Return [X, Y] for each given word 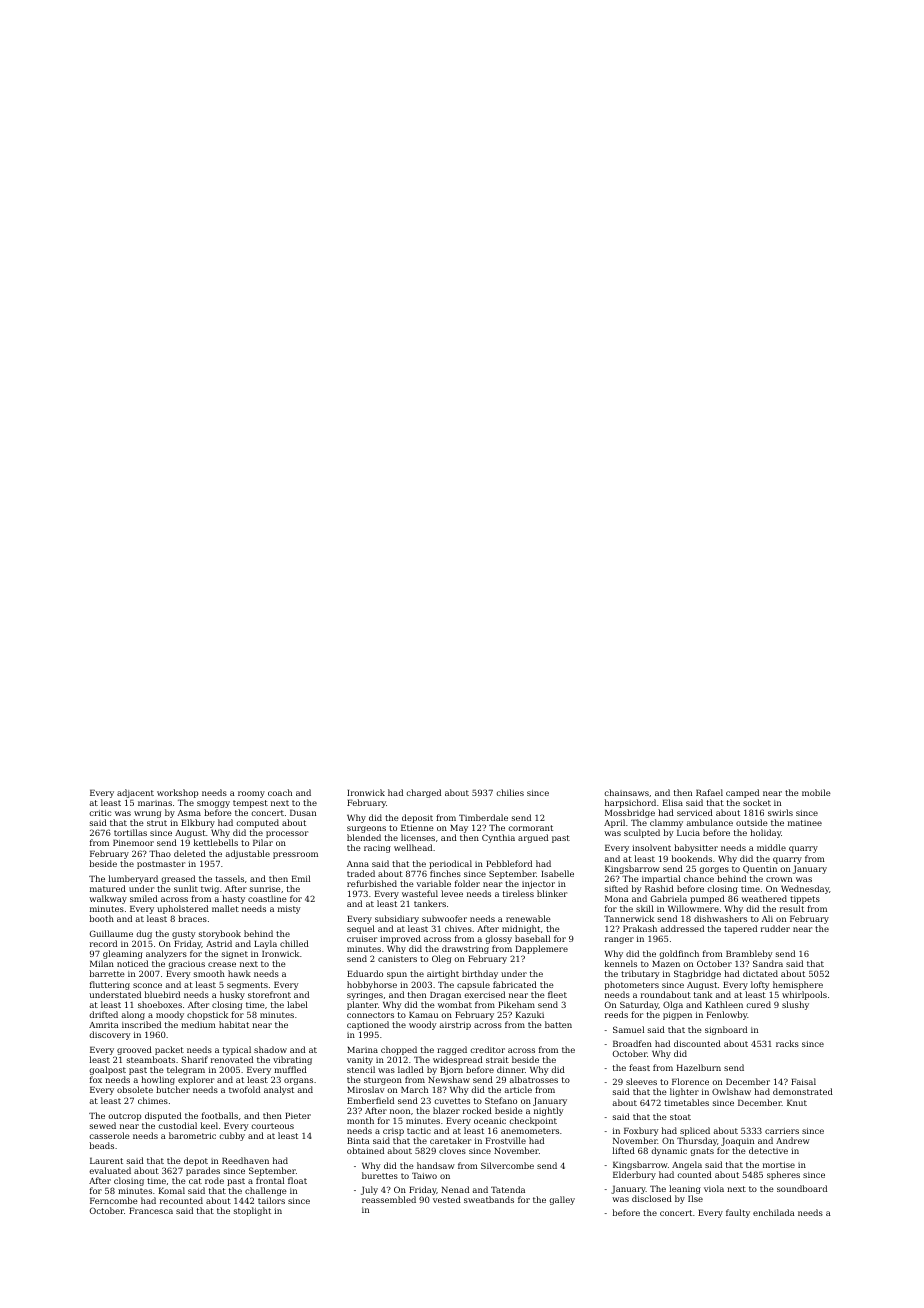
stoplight [252, 1211]
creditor [487, 1049]
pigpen [677, 1016]
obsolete [135, 1089]
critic [100, 813]
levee [452, 893]
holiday [765, 833]
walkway [108, 899]
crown [779, 879]
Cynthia [498, 838]
